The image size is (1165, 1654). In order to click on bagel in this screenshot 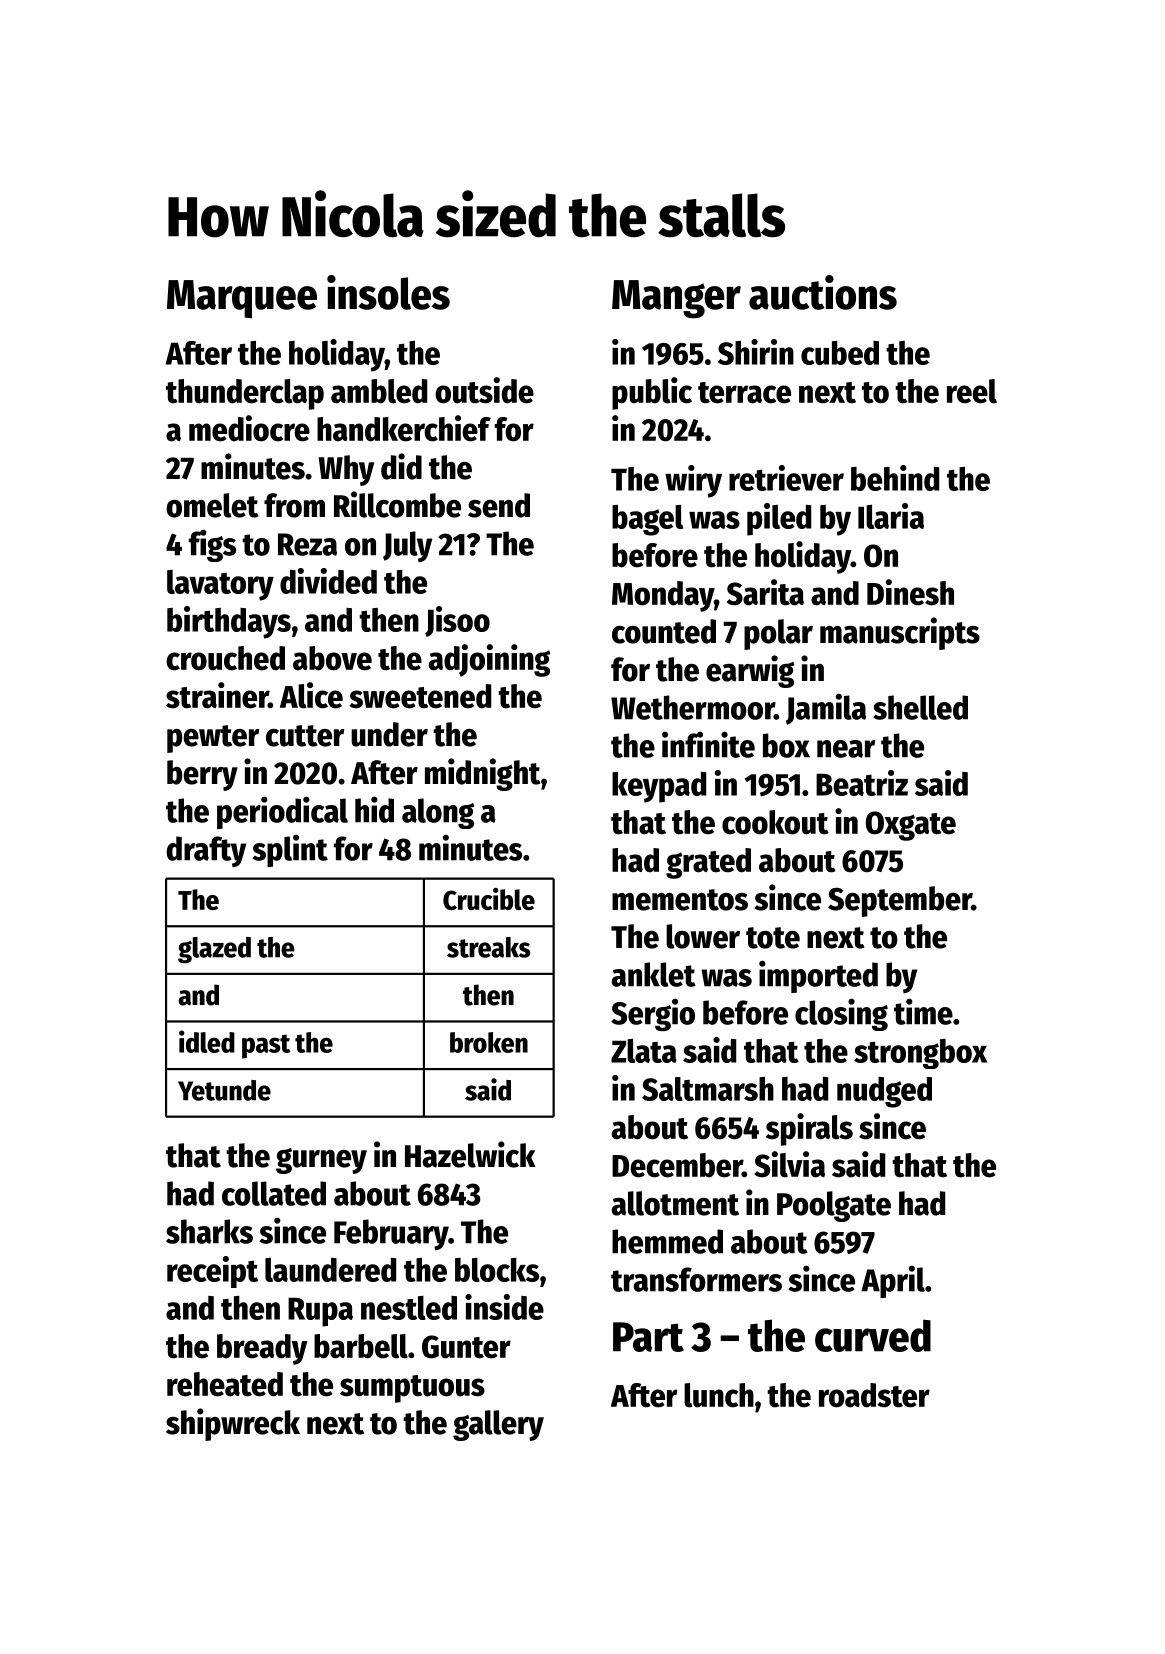, I will do `click(647, 520)`.
